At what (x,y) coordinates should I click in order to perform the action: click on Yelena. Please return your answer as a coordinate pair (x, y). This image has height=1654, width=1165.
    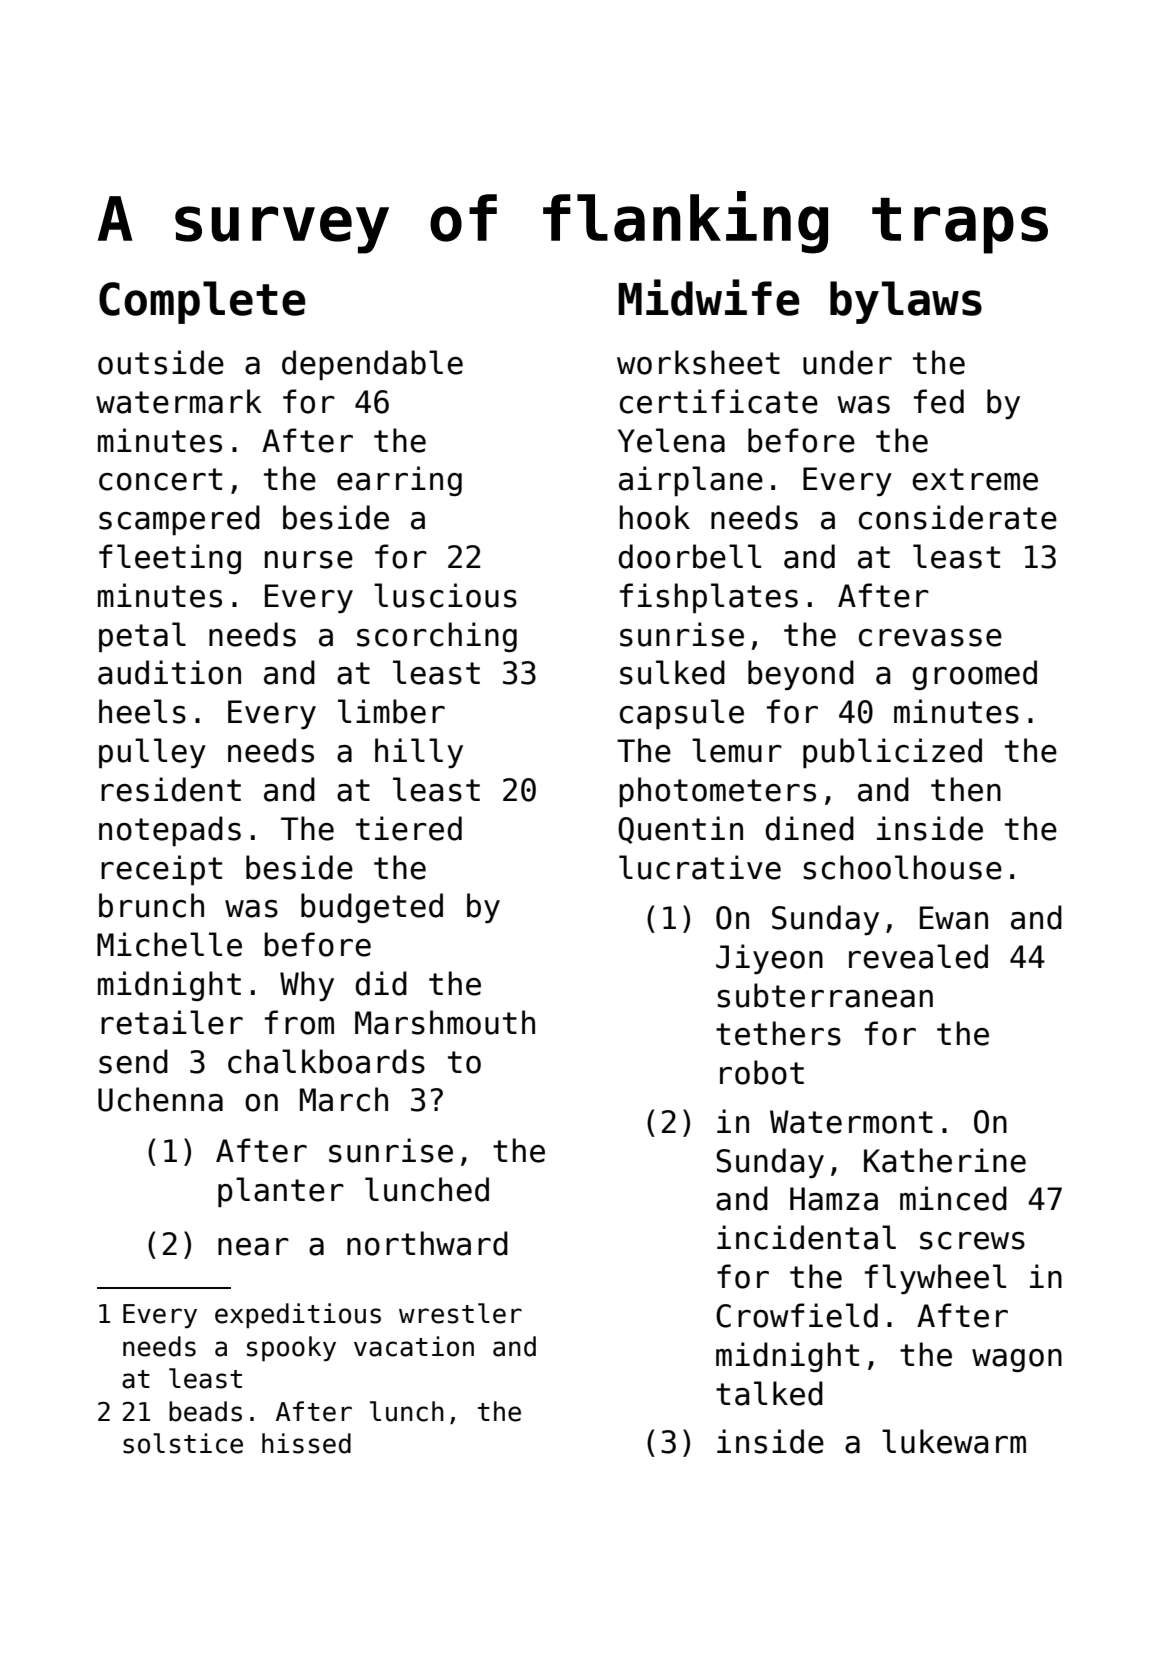
    Looking at the image, I should click on (671, 440).
